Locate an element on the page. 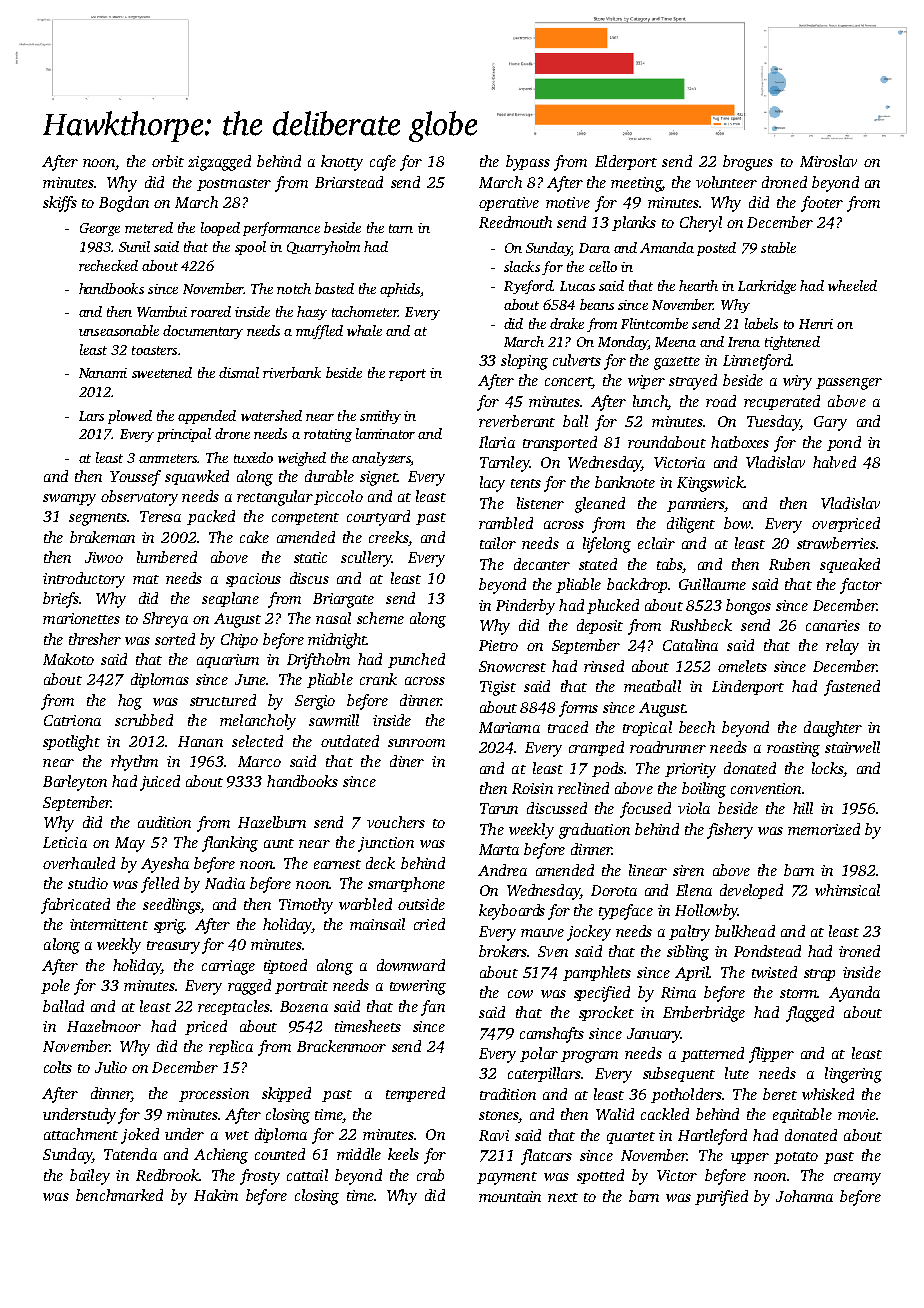 The width and height of the page is (924, 1308). bow is located at coordinates (737, 523).
